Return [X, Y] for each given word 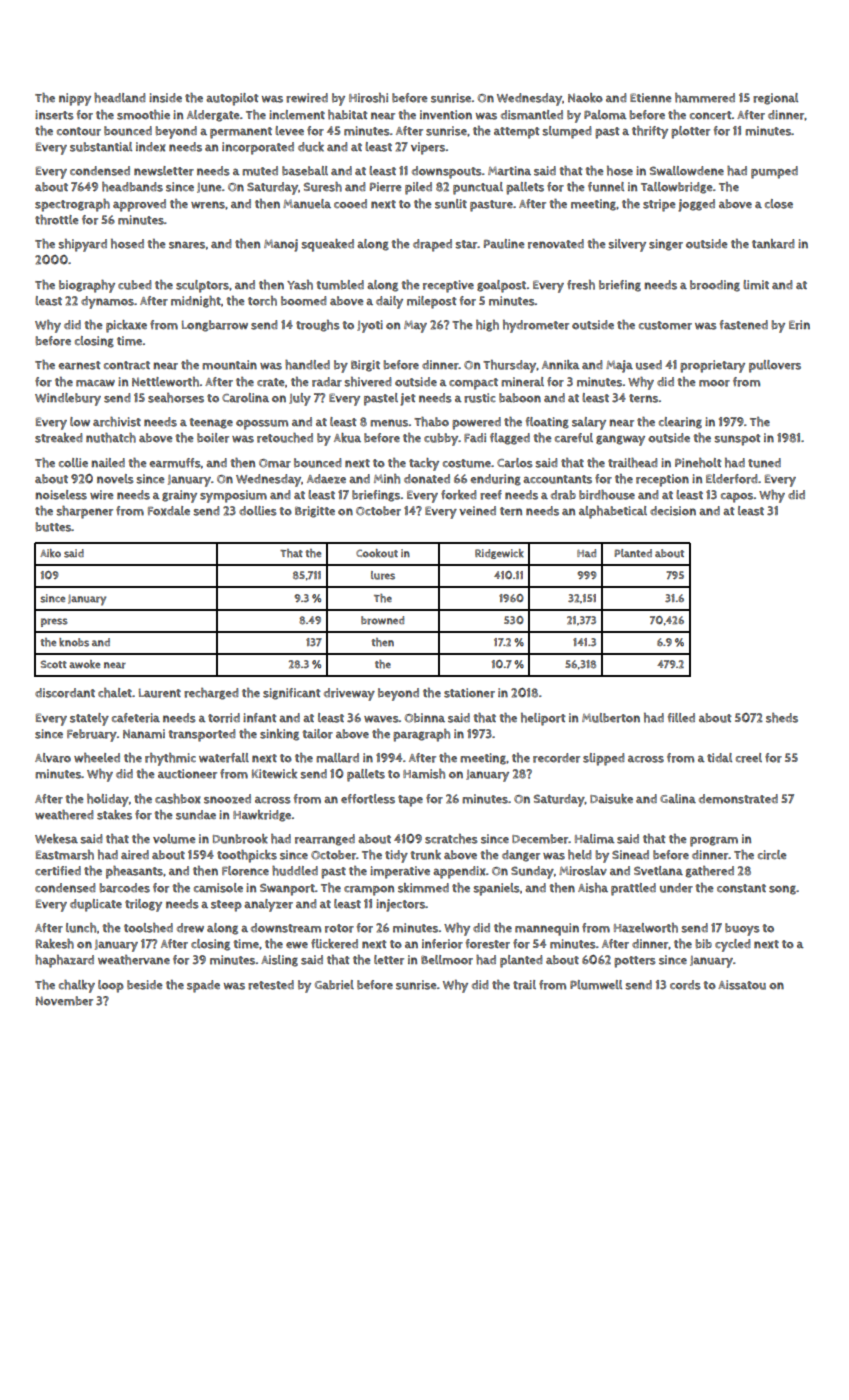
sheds [782, 718]
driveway [349, 694]
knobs [74, 642]
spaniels [496, 889]
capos [737, 497]
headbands [132, 187]
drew [190, 928]
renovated [556, 244]
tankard [773, 244]
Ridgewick [499, 554]
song [782, 890]
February [92, 735]
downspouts [447, 172]
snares [187, 245]
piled [418, 188]
